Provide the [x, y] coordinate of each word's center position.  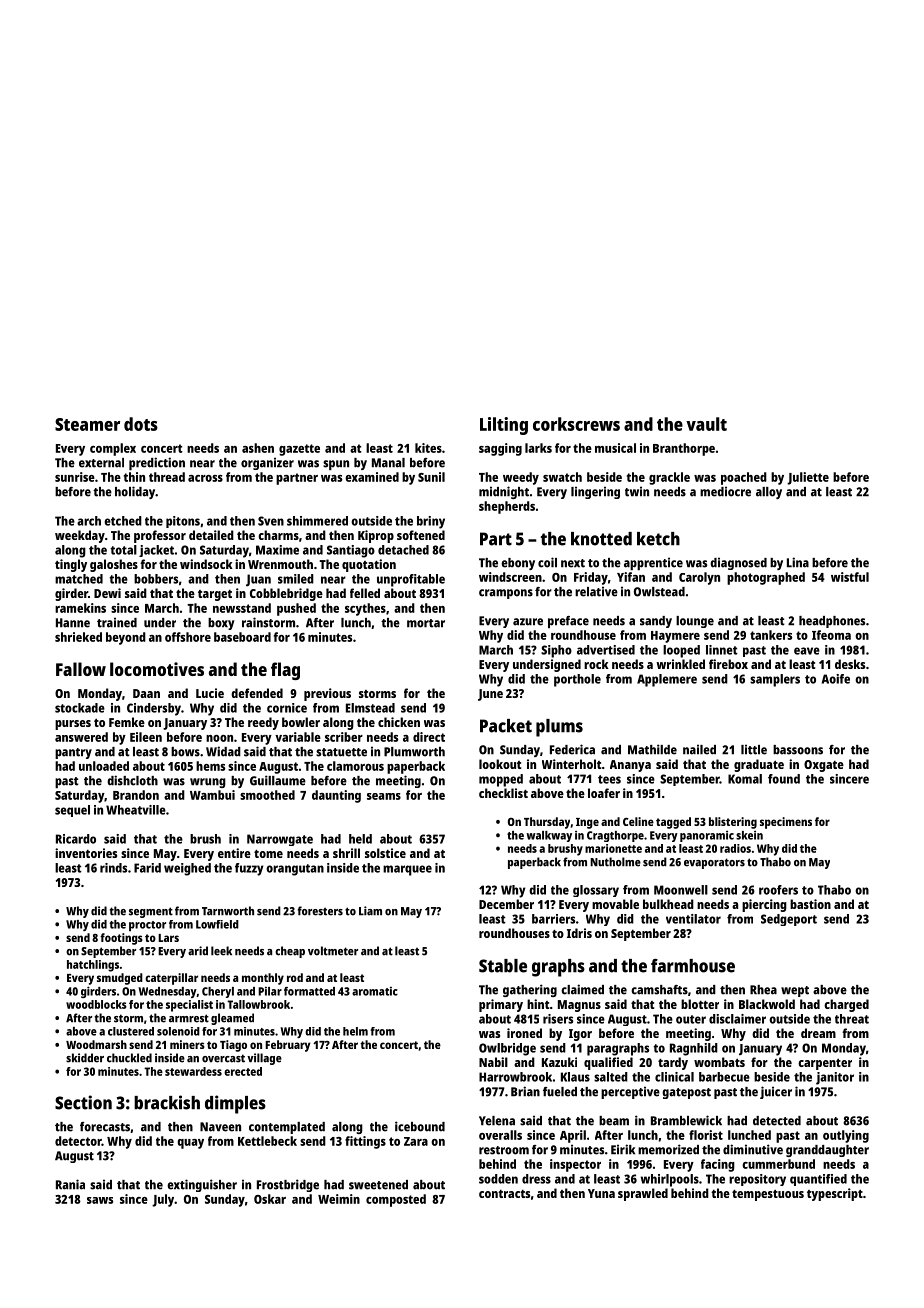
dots [141, 424]
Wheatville [136, 810]
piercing [764, 905]
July [163, 1200]
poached [744, 478]
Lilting [504, 426]
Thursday [547, 823]
